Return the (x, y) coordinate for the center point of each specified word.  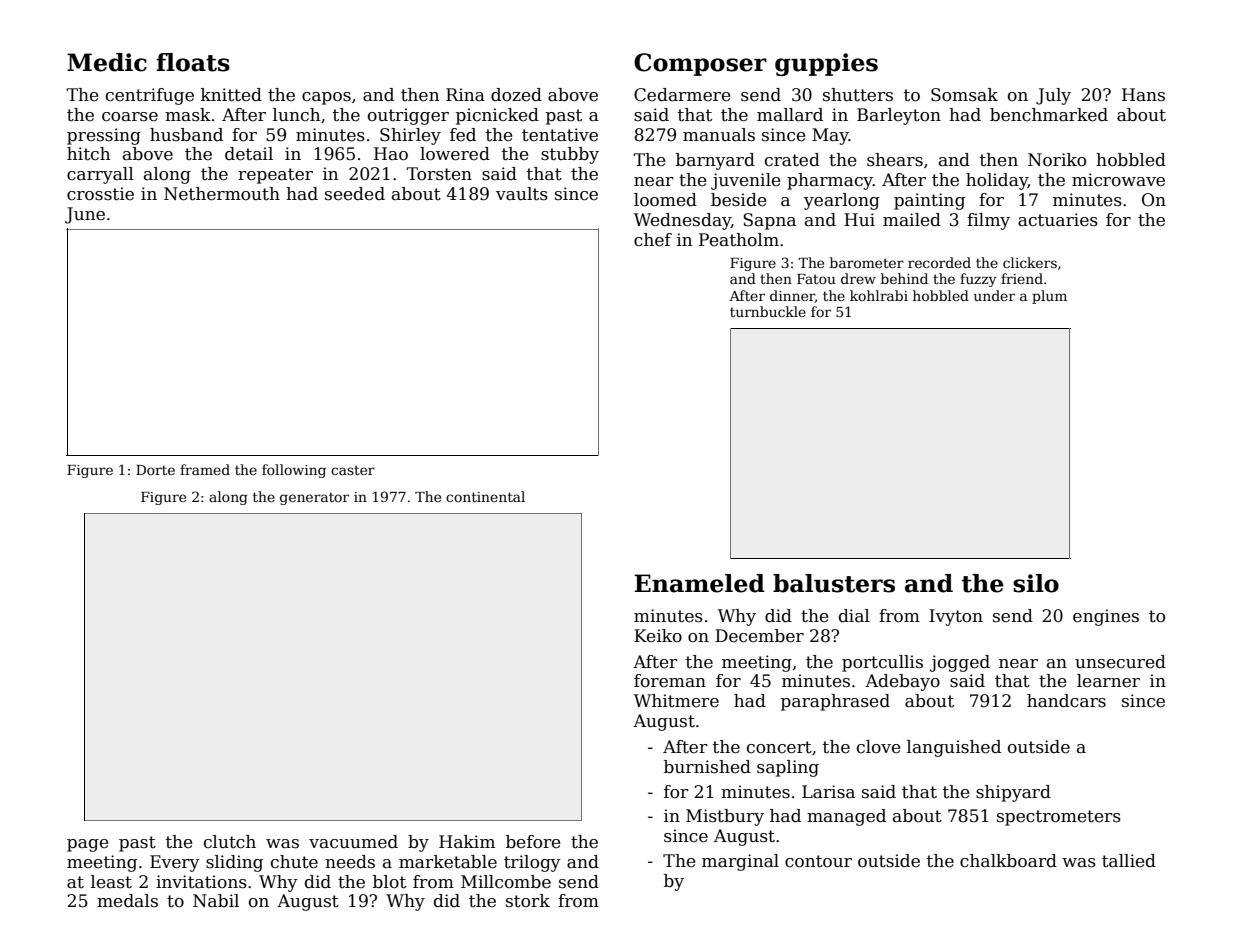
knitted (231, 95)
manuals (719, 135)
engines (1106, 617)
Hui (859, 220)
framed (205, 469)
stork (528, 901)
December (759, 636)
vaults (522, 194)
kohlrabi (879, 295)
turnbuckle (768, 311)
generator (314, 498)
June (85, 215)
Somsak (964, 95)
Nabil (216, 901)
